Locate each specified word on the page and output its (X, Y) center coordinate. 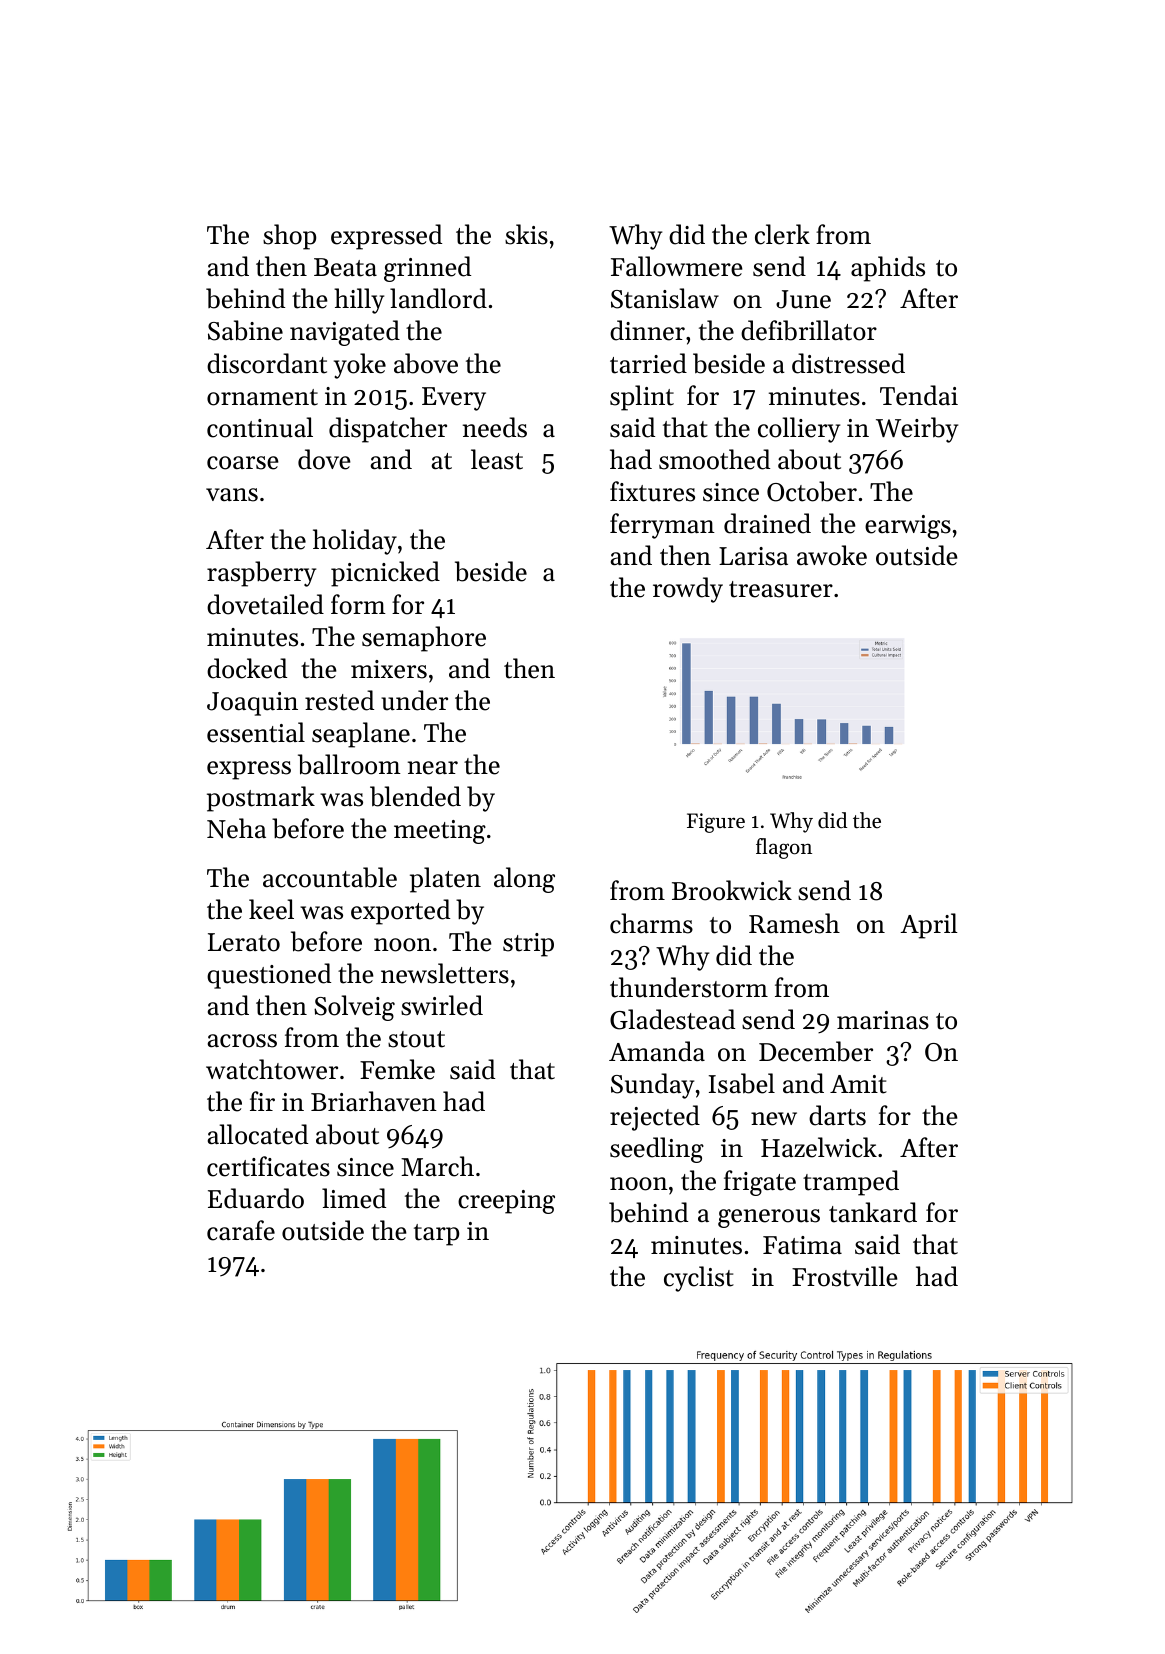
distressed (848, 363)
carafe (241, 1230)
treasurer (781, 589)
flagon (784, 848)
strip (528, 945)
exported (400, 912)
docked (247, 668)
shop (289, 237)
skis (526, 234)
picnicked (385, 574)
